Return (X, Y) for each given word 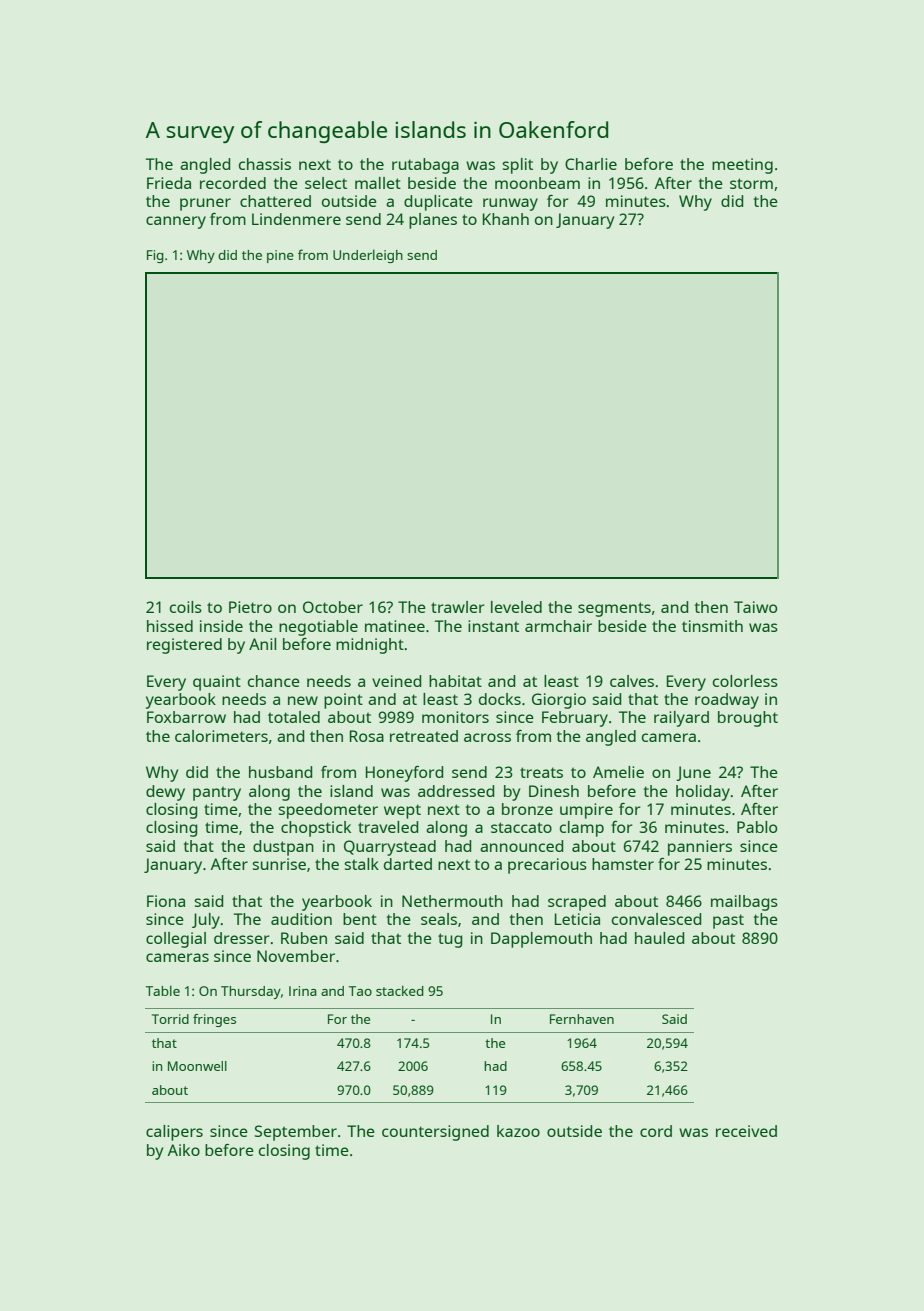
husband (280, 772)
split (517, 166)
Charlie (591, 164)
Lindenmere (296, 219)
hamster (623, 864)
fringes (214, 1020)
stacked (400, 991)
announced (521, 846)
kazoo (518, 1131)
